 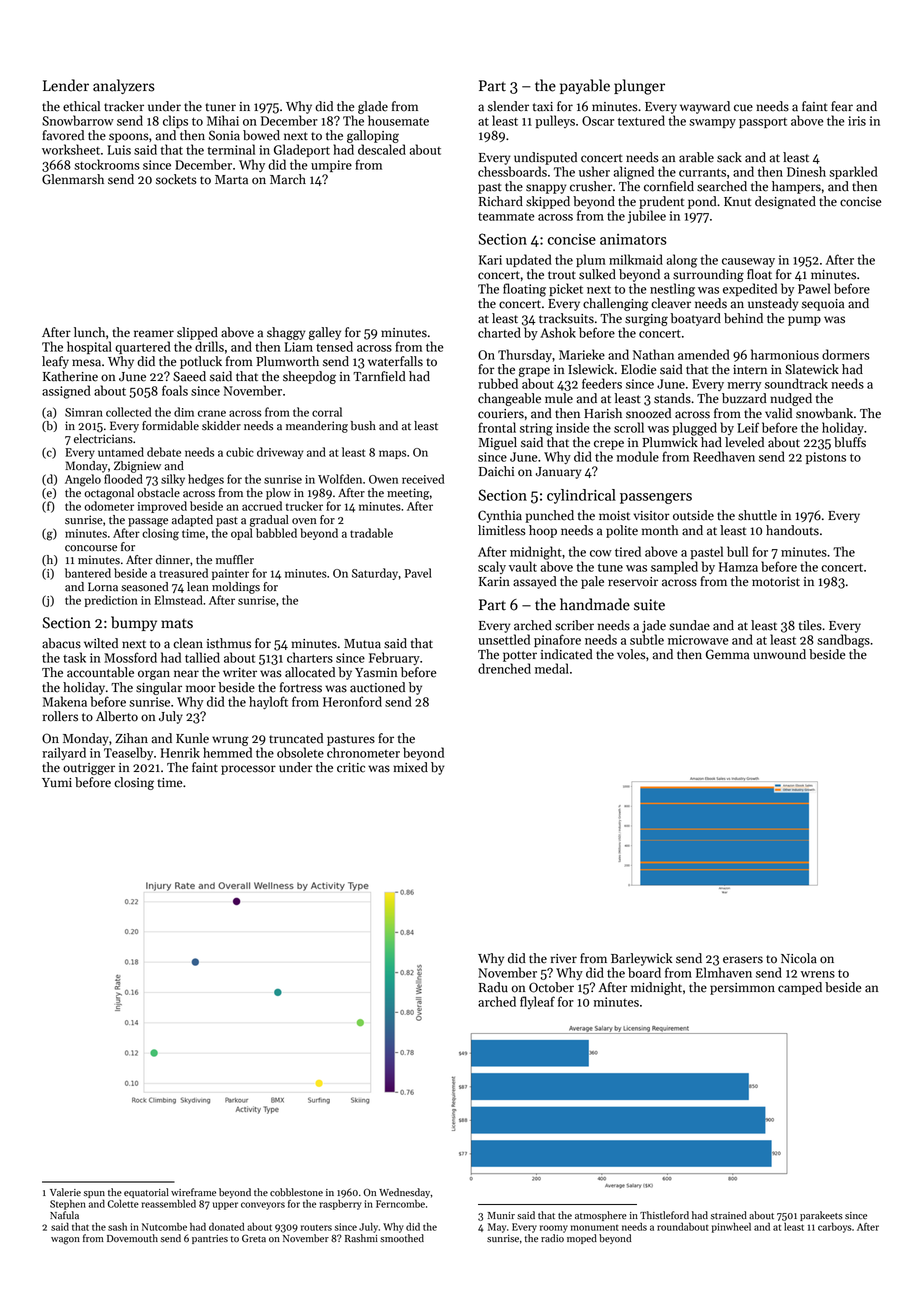 I want to click on erasers, so click(x=743, y=960).
